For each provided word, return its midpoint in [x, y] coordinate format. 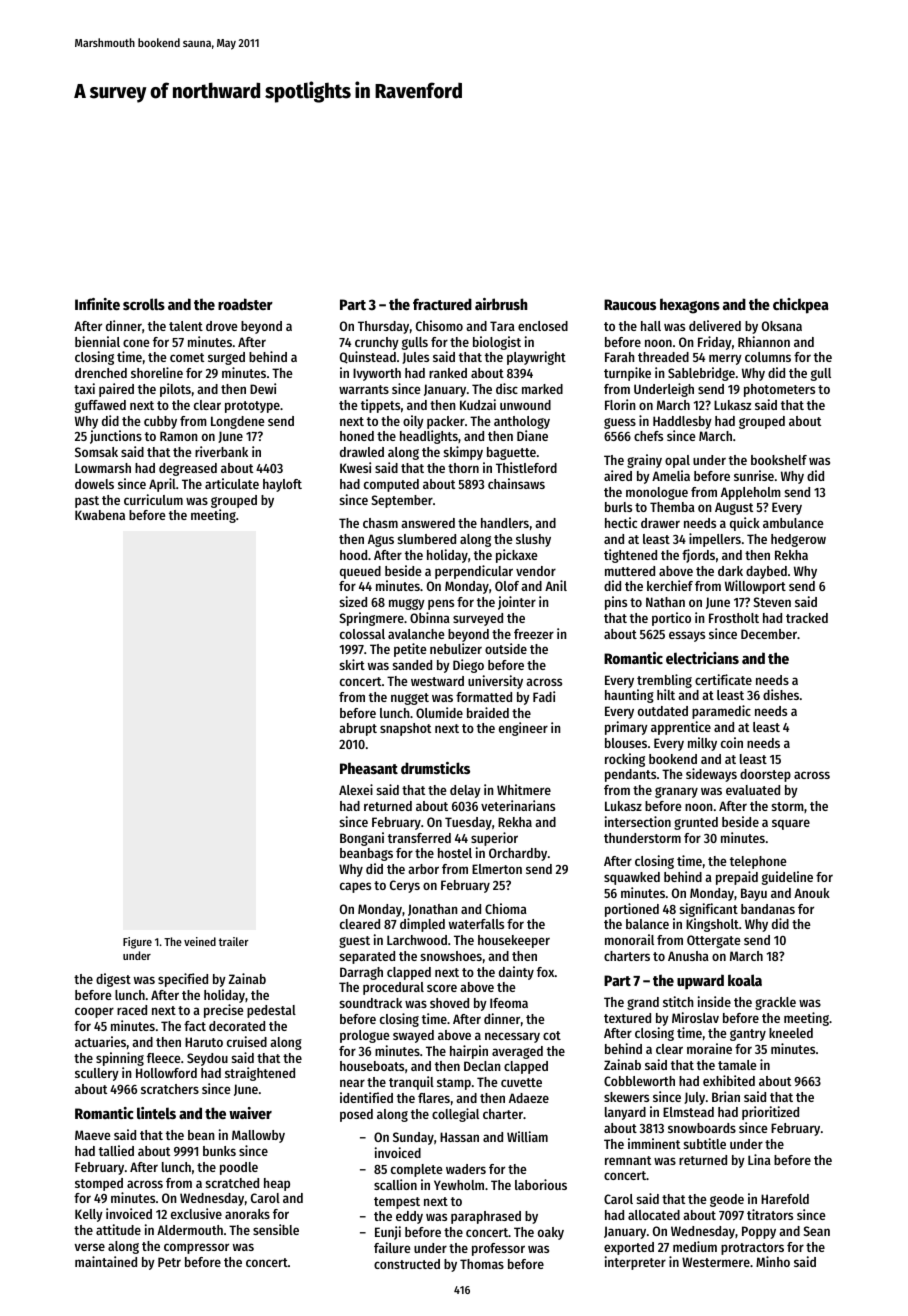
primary [626, 728]
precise [224, 1011]
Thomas [482, 1264]
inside [714, 1001]
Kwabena [100, 515]
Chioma [506, 908]
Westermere [716, 1262]
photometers [779, 390]
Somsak [96, 452]
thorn [463, 468]
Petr [169, 1262]
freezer [534, 634]
